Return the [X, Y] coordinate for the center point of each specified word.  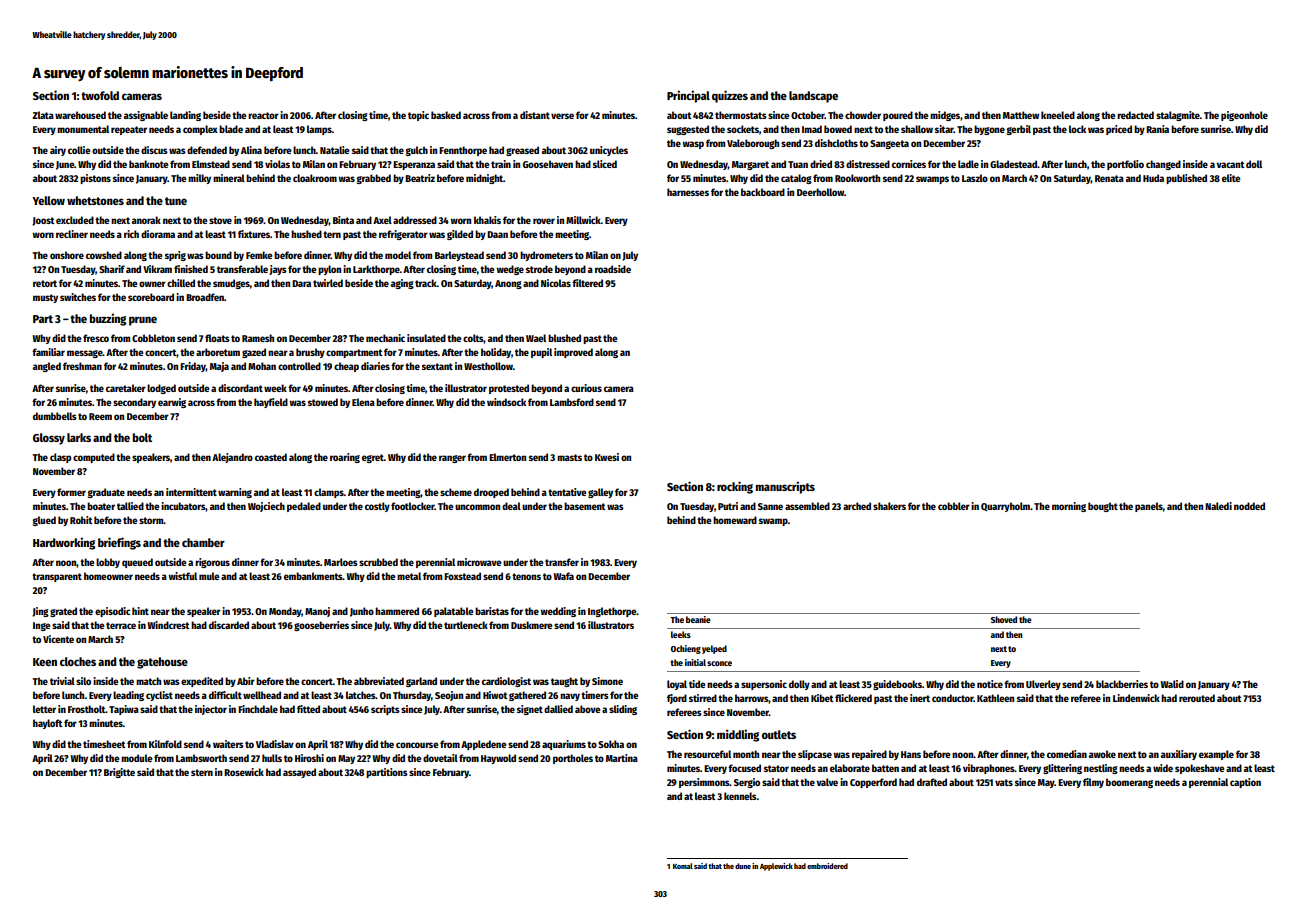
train [501, 164]
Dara [301, 283]
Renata [1109, 178]
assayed [299, 773]
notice [990, 684]
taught [564, 682]
